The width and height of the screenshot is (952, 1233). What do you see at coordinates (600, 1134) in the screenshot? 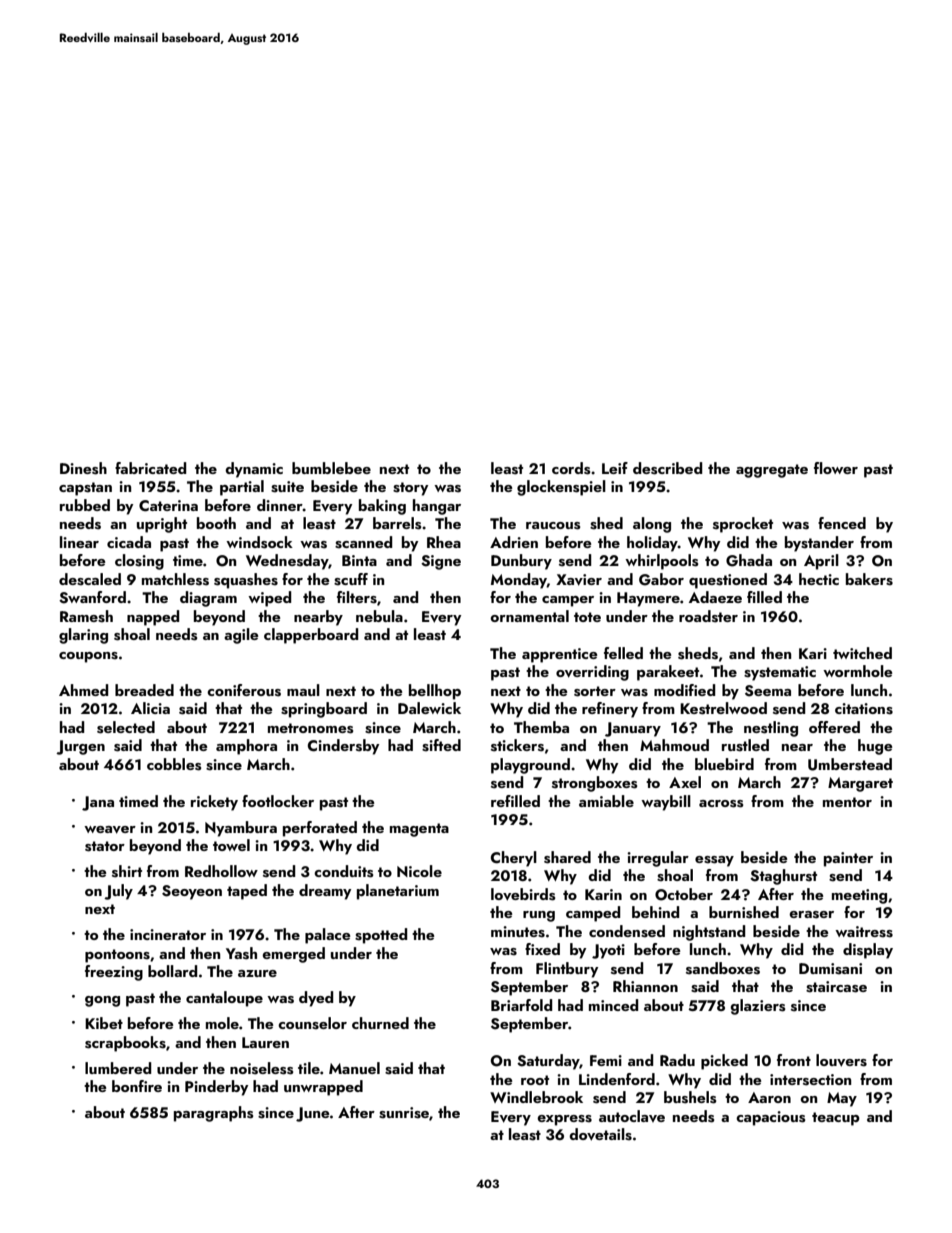
I see `dovetails` at bounding box center [600, 1134].
